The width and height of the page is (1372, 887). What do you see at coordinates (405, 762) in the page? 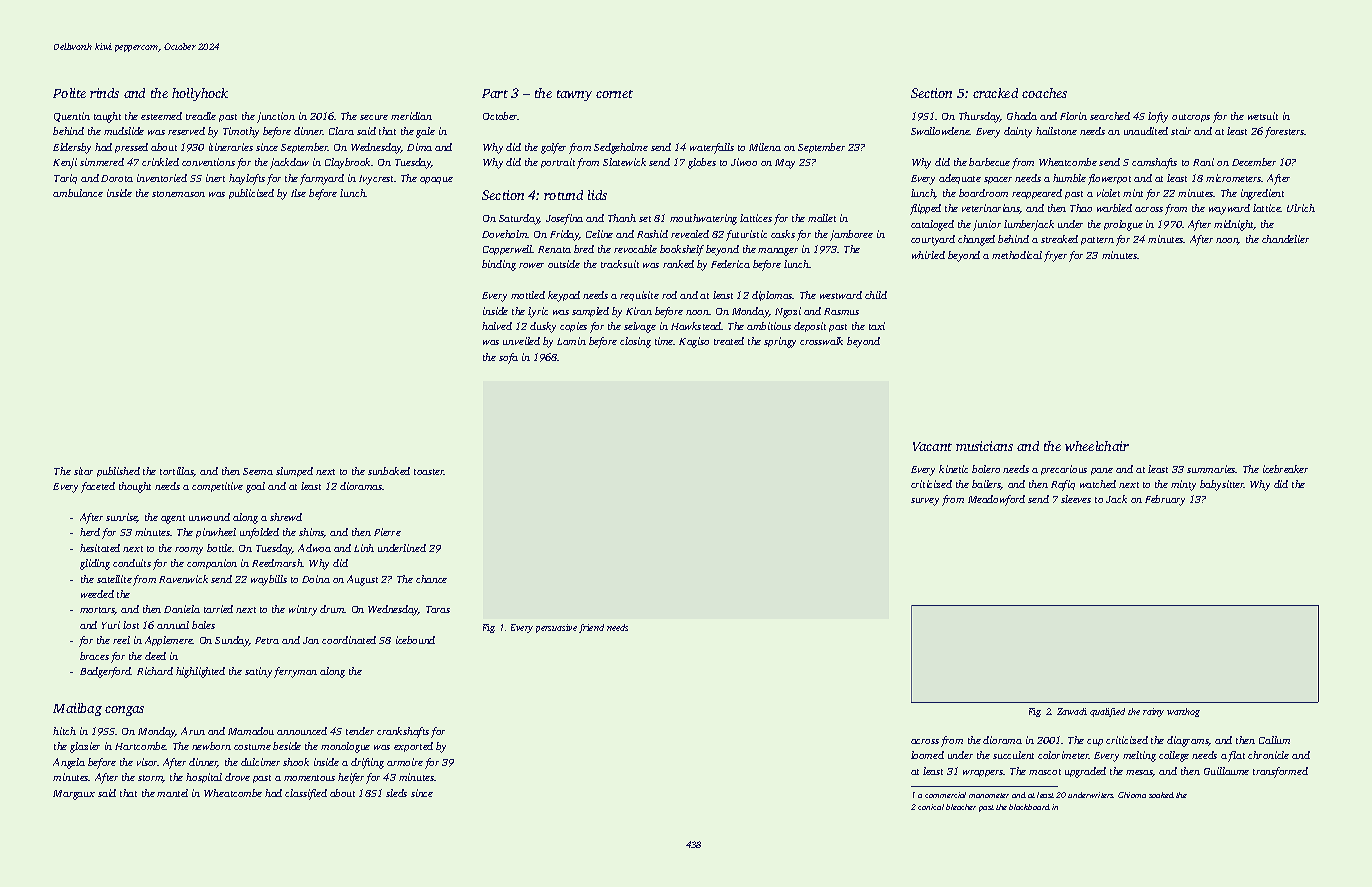
I see `armoire` at bounding box center [405, 762].
